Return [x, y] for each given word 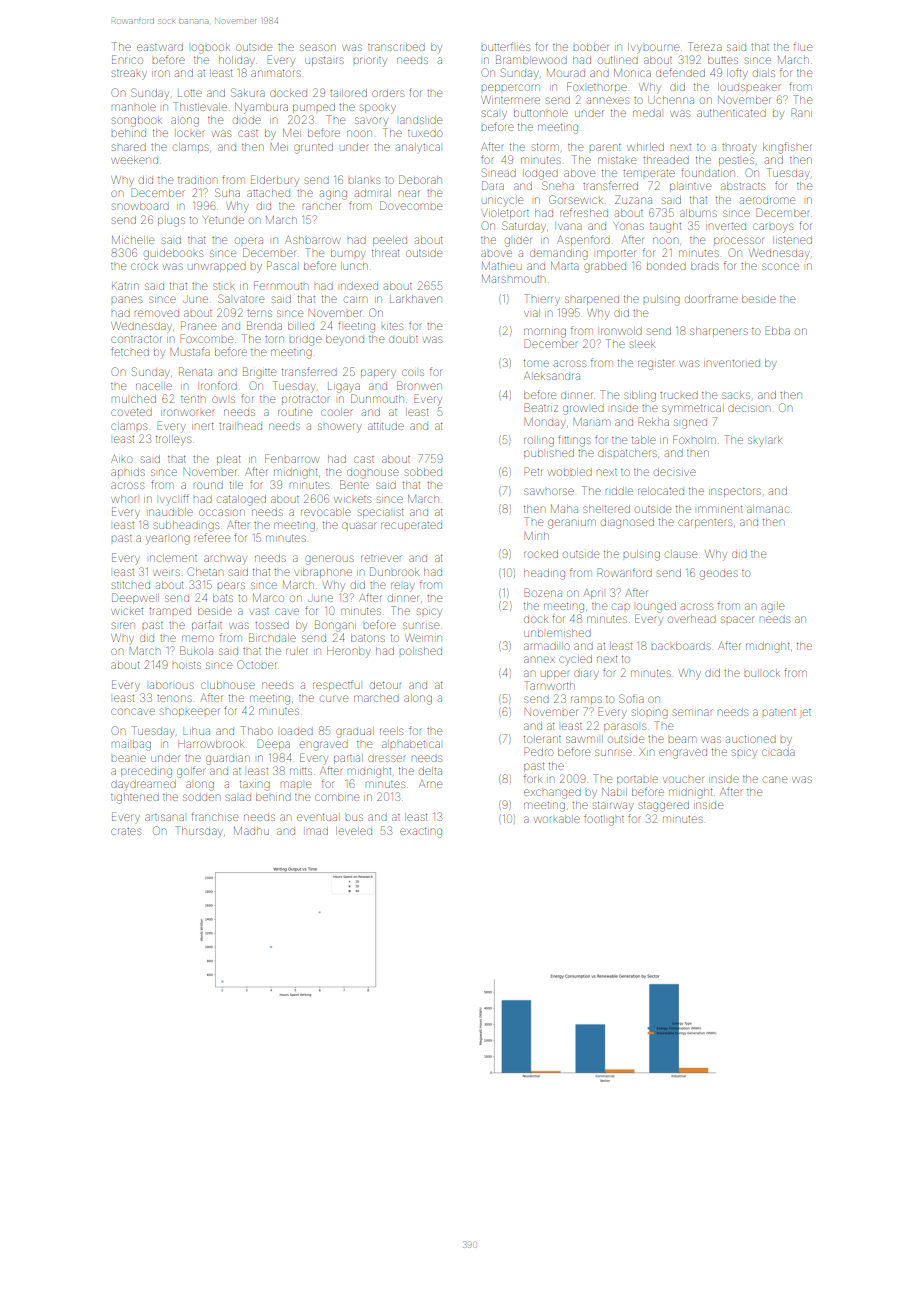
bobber [591, 47]
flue [803, 46]
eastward [160, 47]
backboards [681, 646]
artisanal [164, 817]
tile [236, 485]
